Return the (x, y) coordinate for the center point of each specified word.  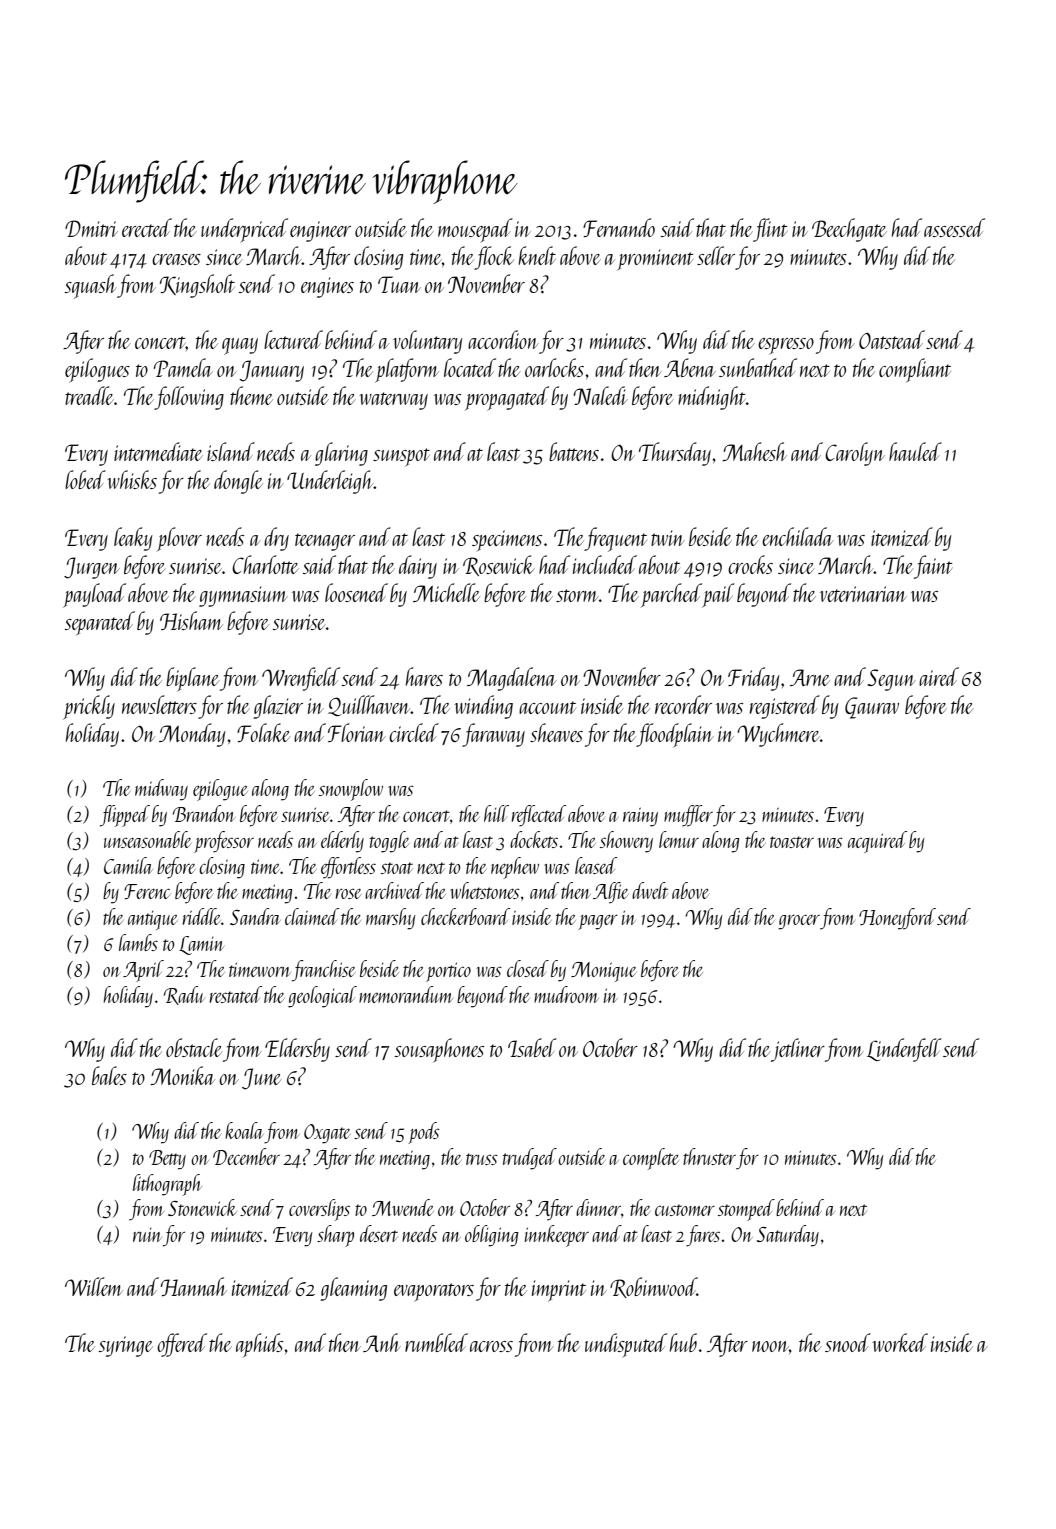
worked (900, 1342)
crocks (750, 564)
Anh (382, 1342)
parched (671, 595)
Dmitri (91, 228)
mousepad (475, 230)
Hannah (193, 1286)
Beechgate (849, 230)
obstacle (194, 1047)
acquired (877, 842)
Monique (603, 972)
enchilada (798, 536)
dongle (238, 482)
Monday (192, 735)
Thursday (675, 454)
